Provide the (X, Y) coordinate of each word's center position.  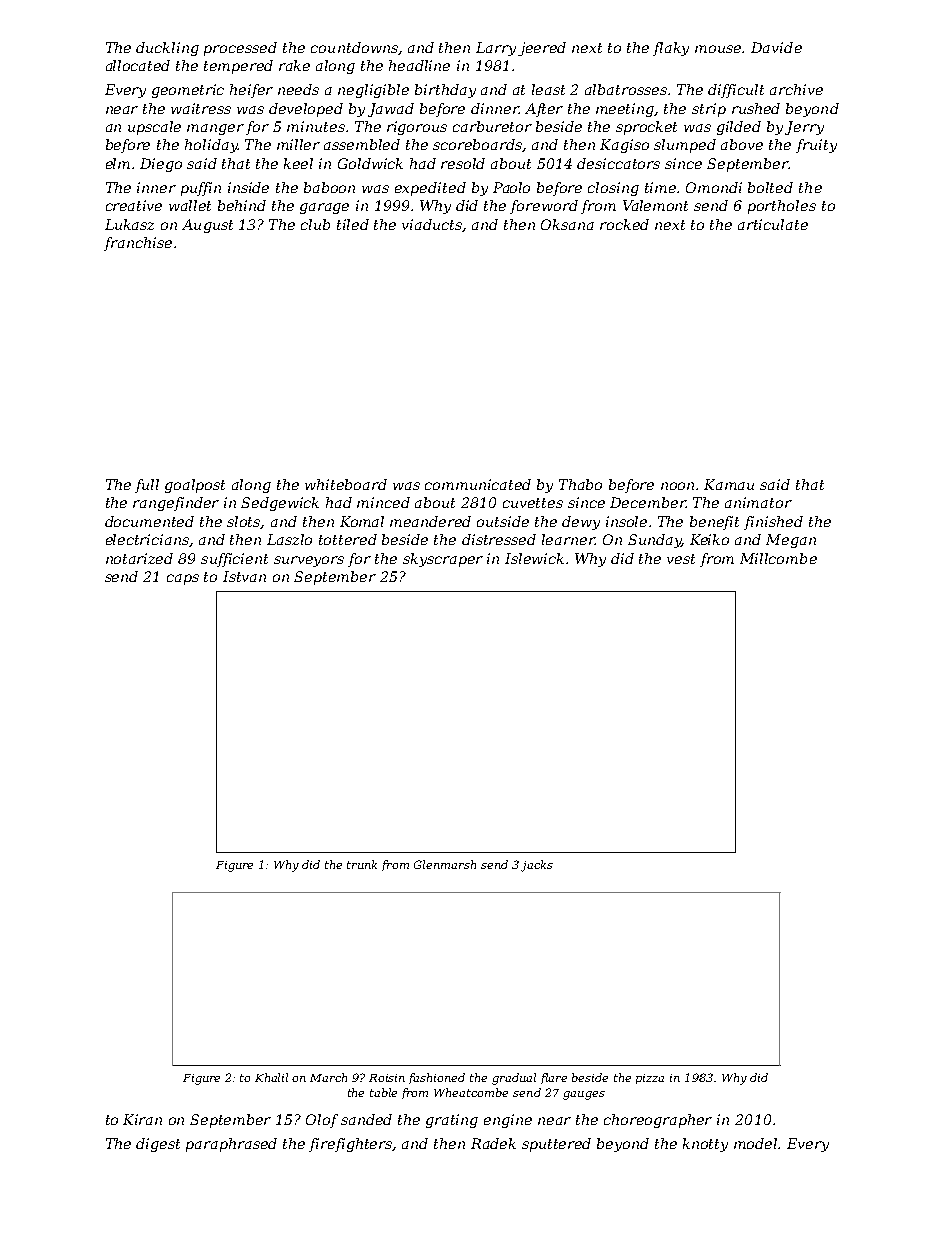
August (207, 226)
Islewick (534, 558)
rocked (624, 224)
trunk (362, 864)
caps (183, 579)
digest (158, 1145)
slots (244, 522)
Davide (776, 47)
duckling (167, 49)
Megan (791, 541)
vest (681, 559)
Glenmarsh (445, 864)
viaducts (432, 225)
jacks (537, 866)
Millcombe (778, 558)
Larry (496, 49)
